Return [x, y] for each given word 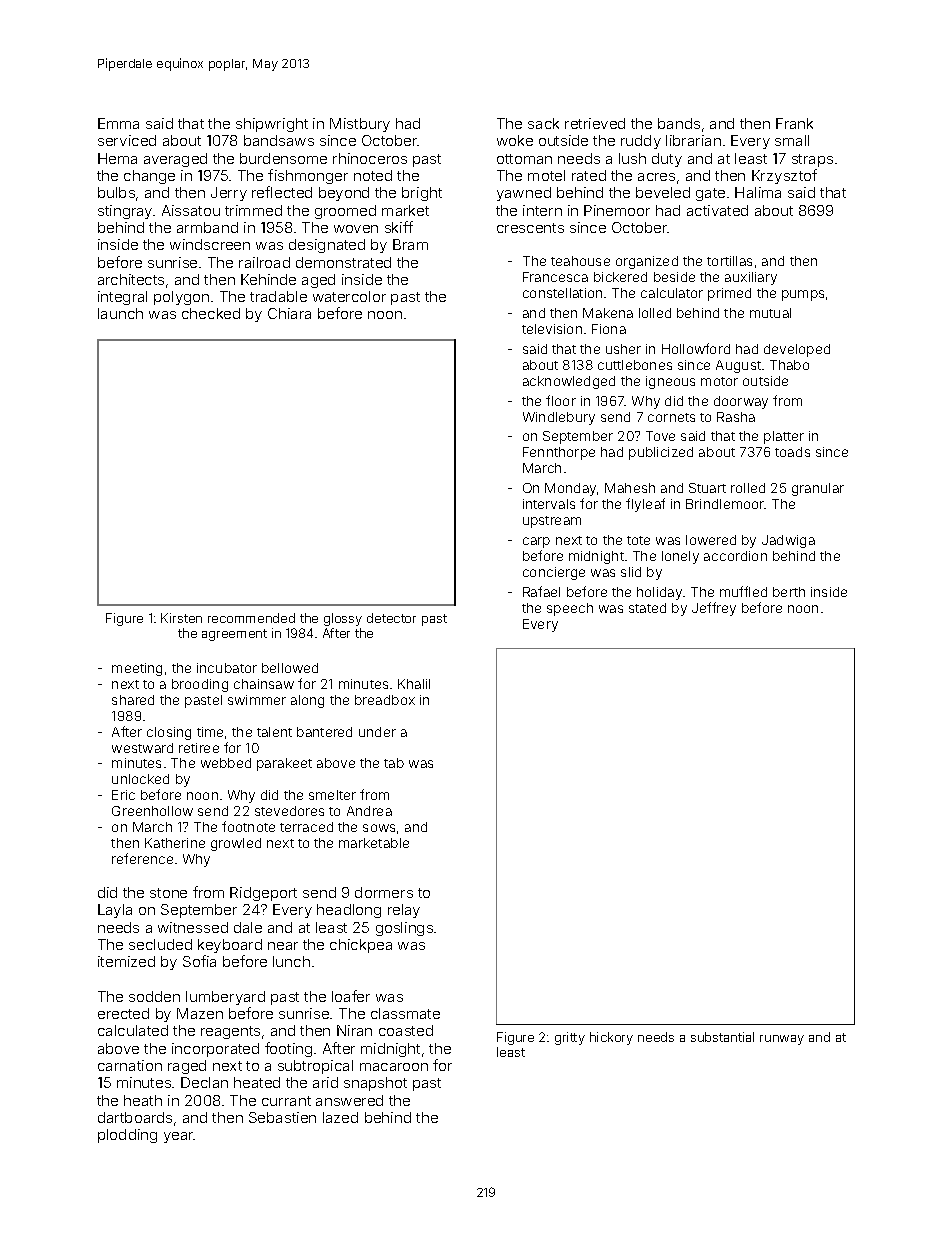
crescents [530, 228]
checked [211, 313]
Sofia [199, 961]
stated [647, 608]
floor [561, 400]
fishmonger [308, 176]
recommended [251, 618]
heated [257, 1082]
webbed [226, 763]
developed [797, 350]
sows [379, 828]
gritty [570, 1038]
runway [782, 1040]
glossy [343, 619]
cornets [671, 417]
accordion [735, 556]
